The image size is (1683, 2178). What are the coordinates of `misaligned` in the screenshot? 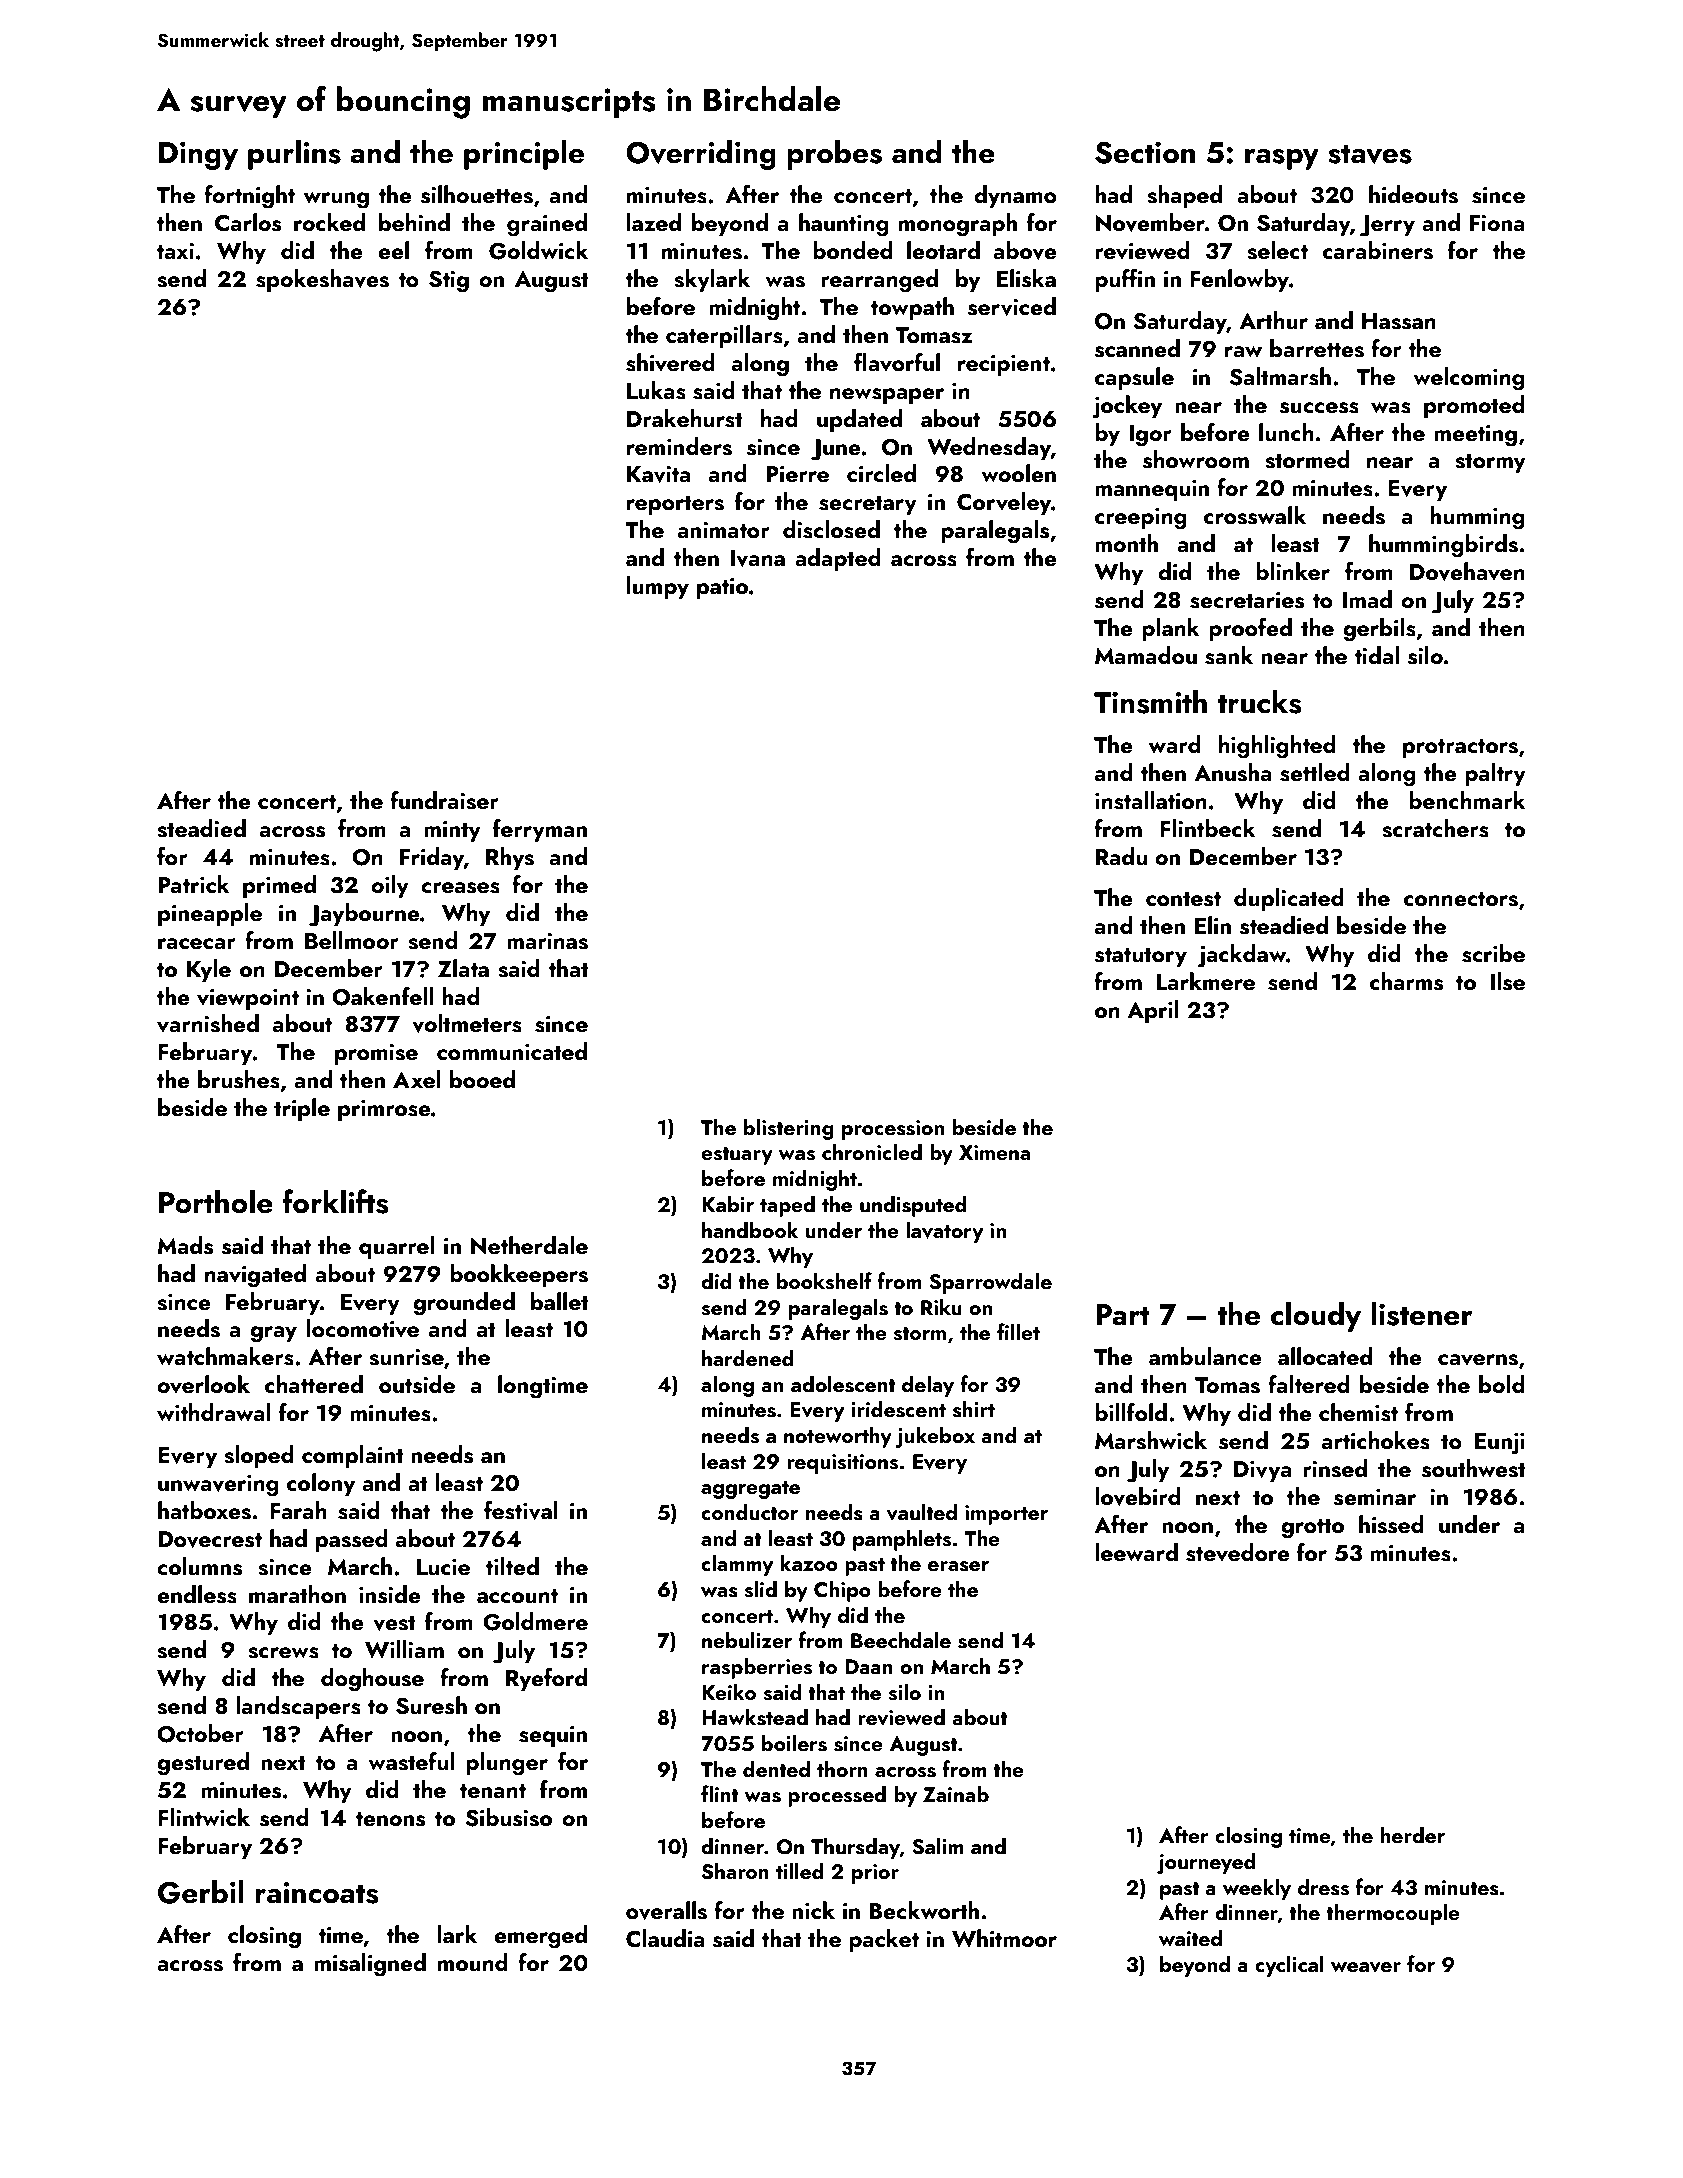 It's located at (370, 1965).
